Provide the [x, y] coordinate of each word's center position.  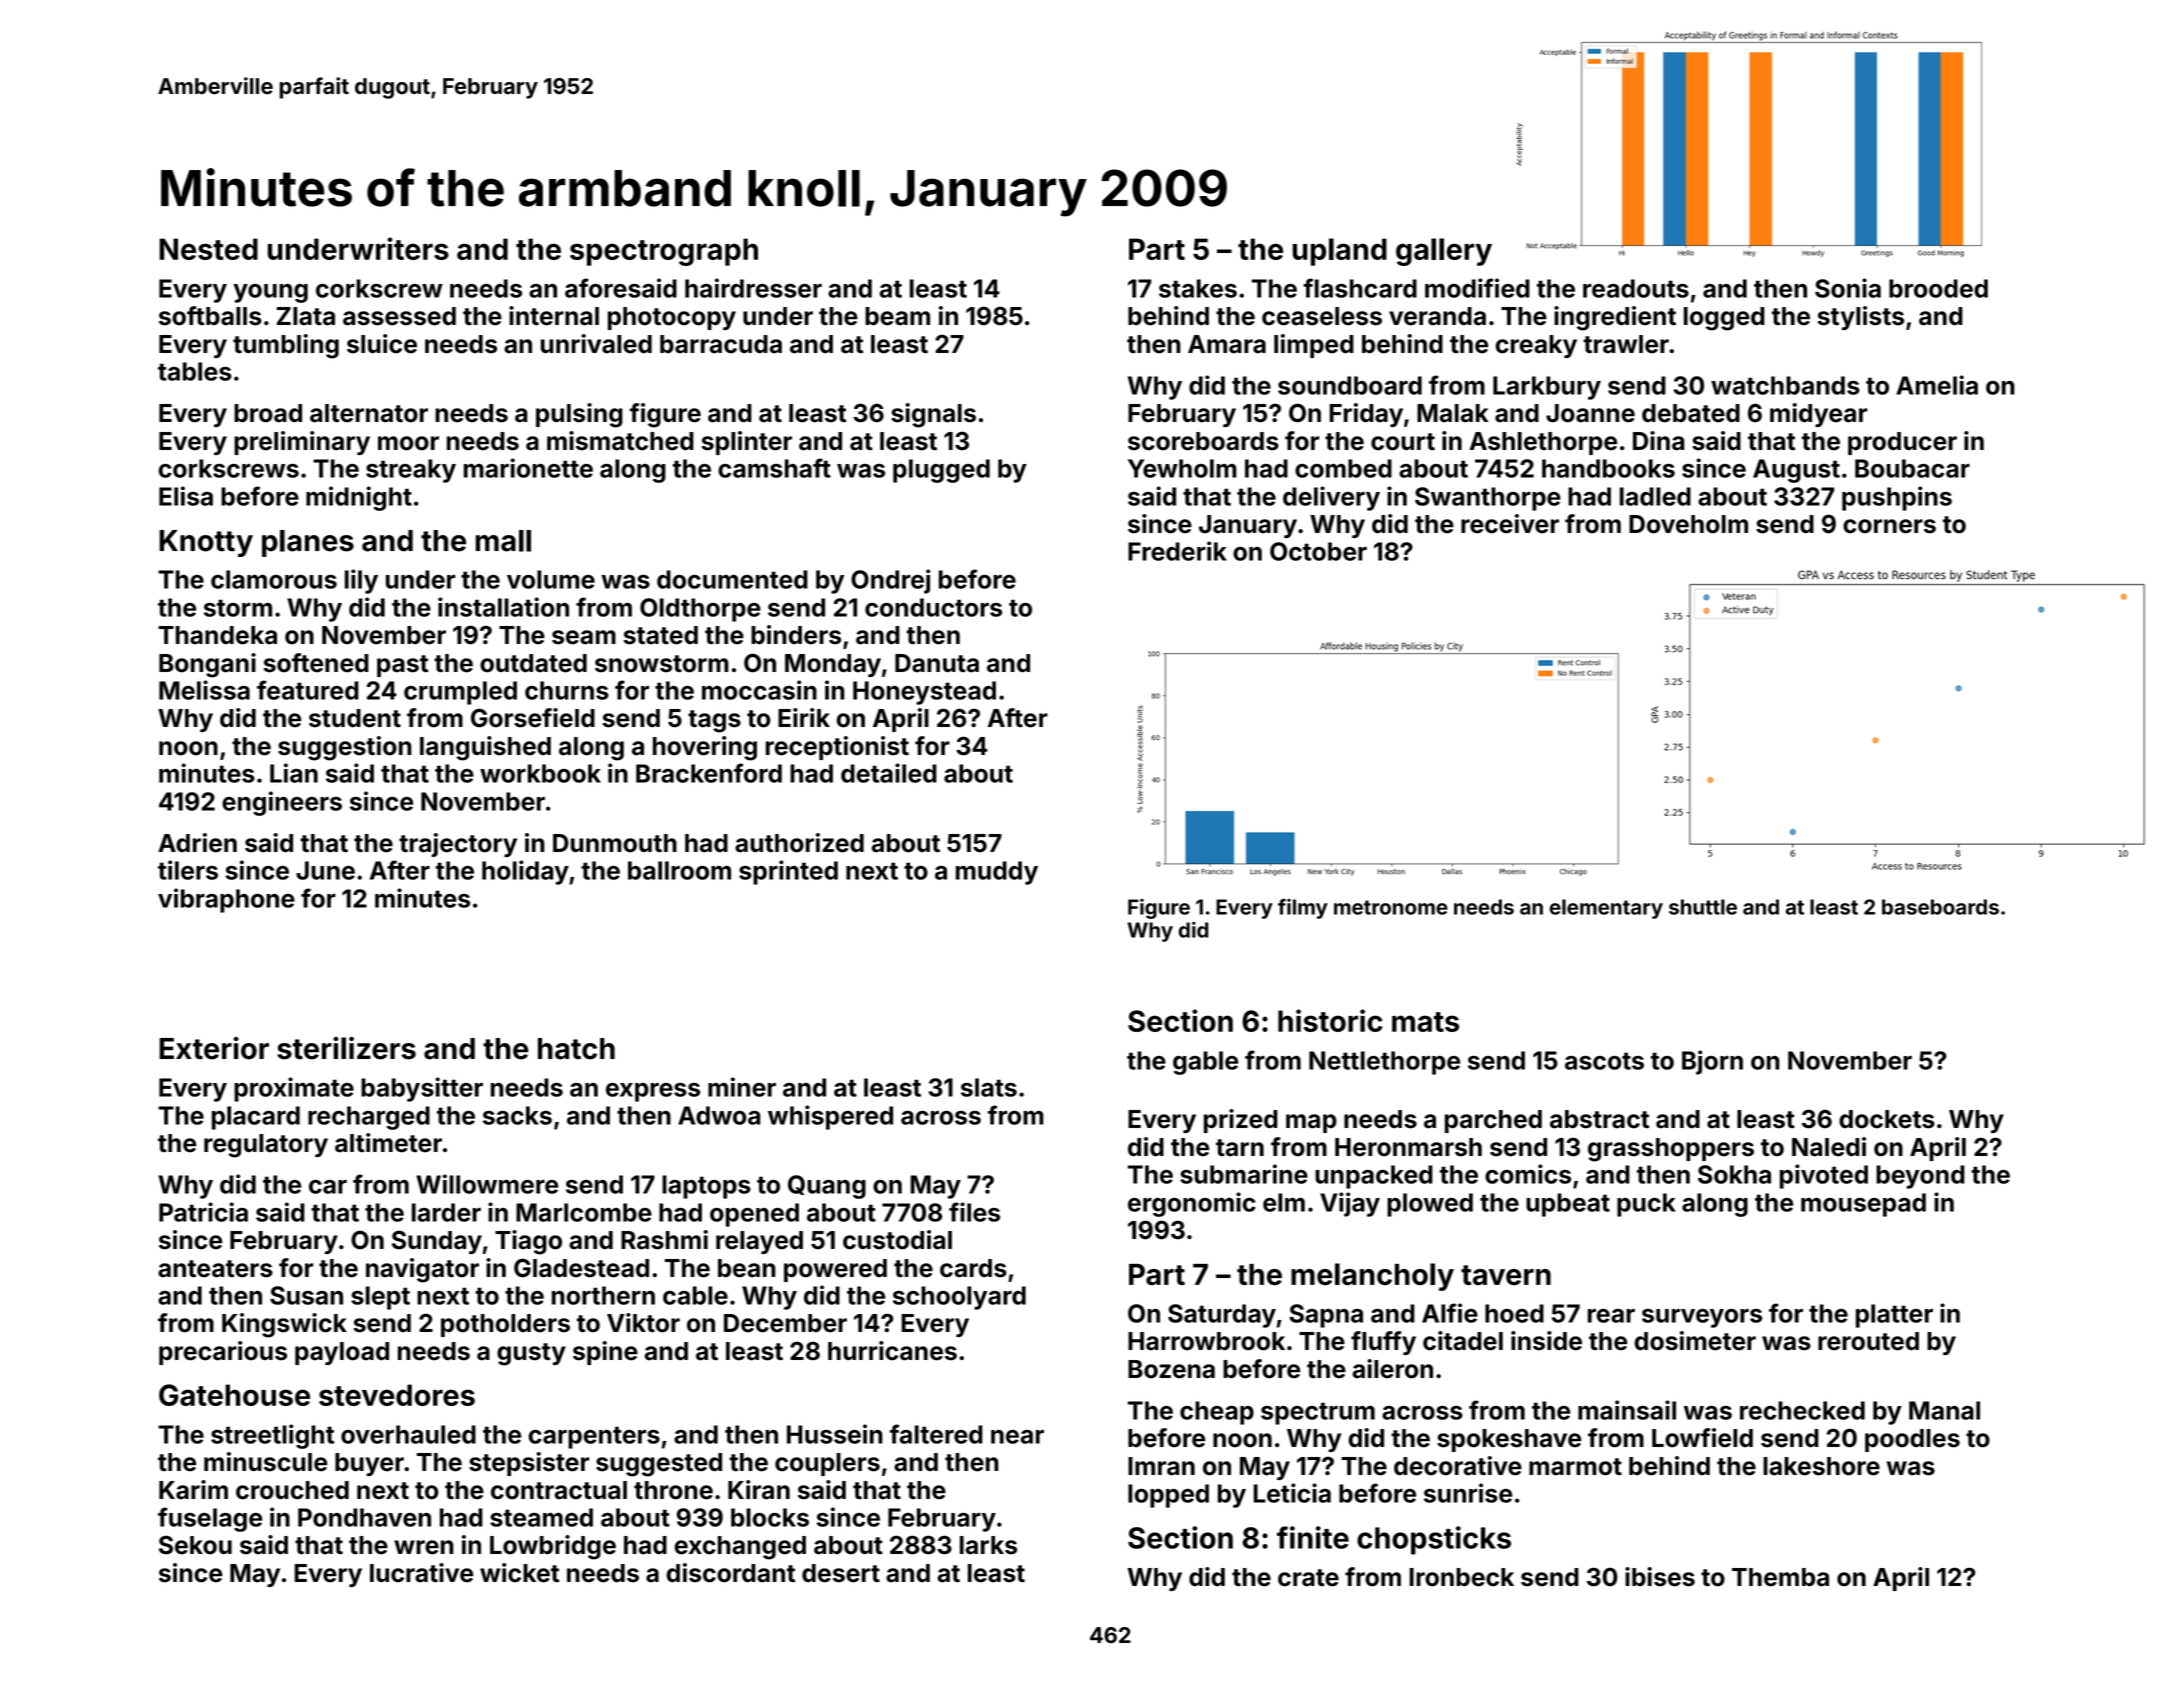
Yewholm [1182, 468]
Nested [208, 249]
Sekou [195, 1545]
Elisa [186, 496]
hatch [576, 1049]
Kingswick [284, 1325]
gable [1205, 1063]
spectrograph [664, 252]
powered [835, 1270]
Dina [1658, 441]
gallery [1444, 252]
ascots [1604, 1061]
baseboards [1940, 907]
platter [1894, 1316]
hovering [705, 748]
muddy [997, 873]
